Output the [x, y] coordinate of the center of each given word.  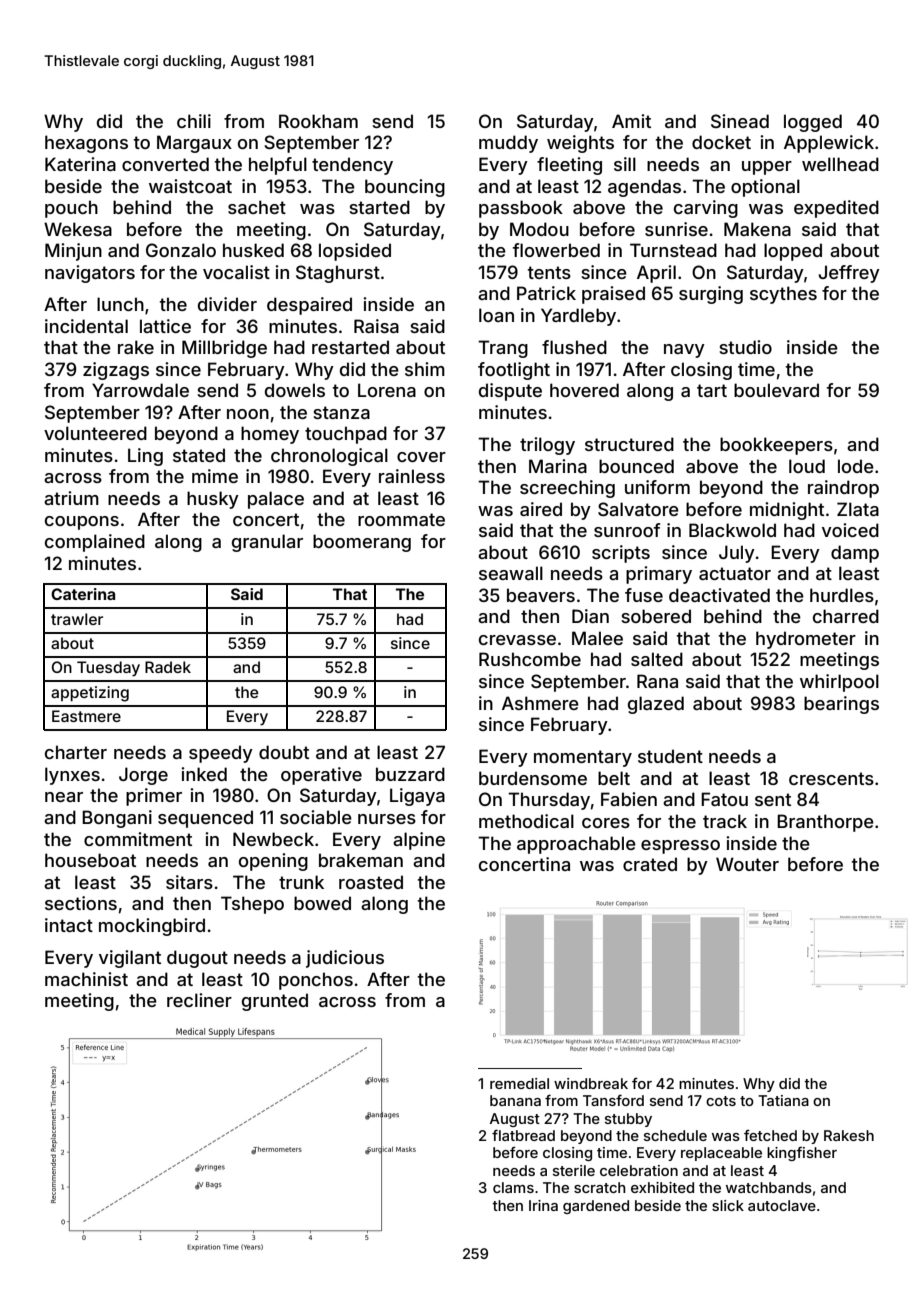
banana [515, 1100]
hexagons [86, 144]
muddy [508, 144]
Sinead [740, 121]
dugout [197, 959]
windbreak [591, 1083]
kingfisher [802, 1154]
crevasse [517, 640]
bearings [841, 705]
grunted [275, 1002]
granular [267, 543]
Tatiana [783, 1100]
